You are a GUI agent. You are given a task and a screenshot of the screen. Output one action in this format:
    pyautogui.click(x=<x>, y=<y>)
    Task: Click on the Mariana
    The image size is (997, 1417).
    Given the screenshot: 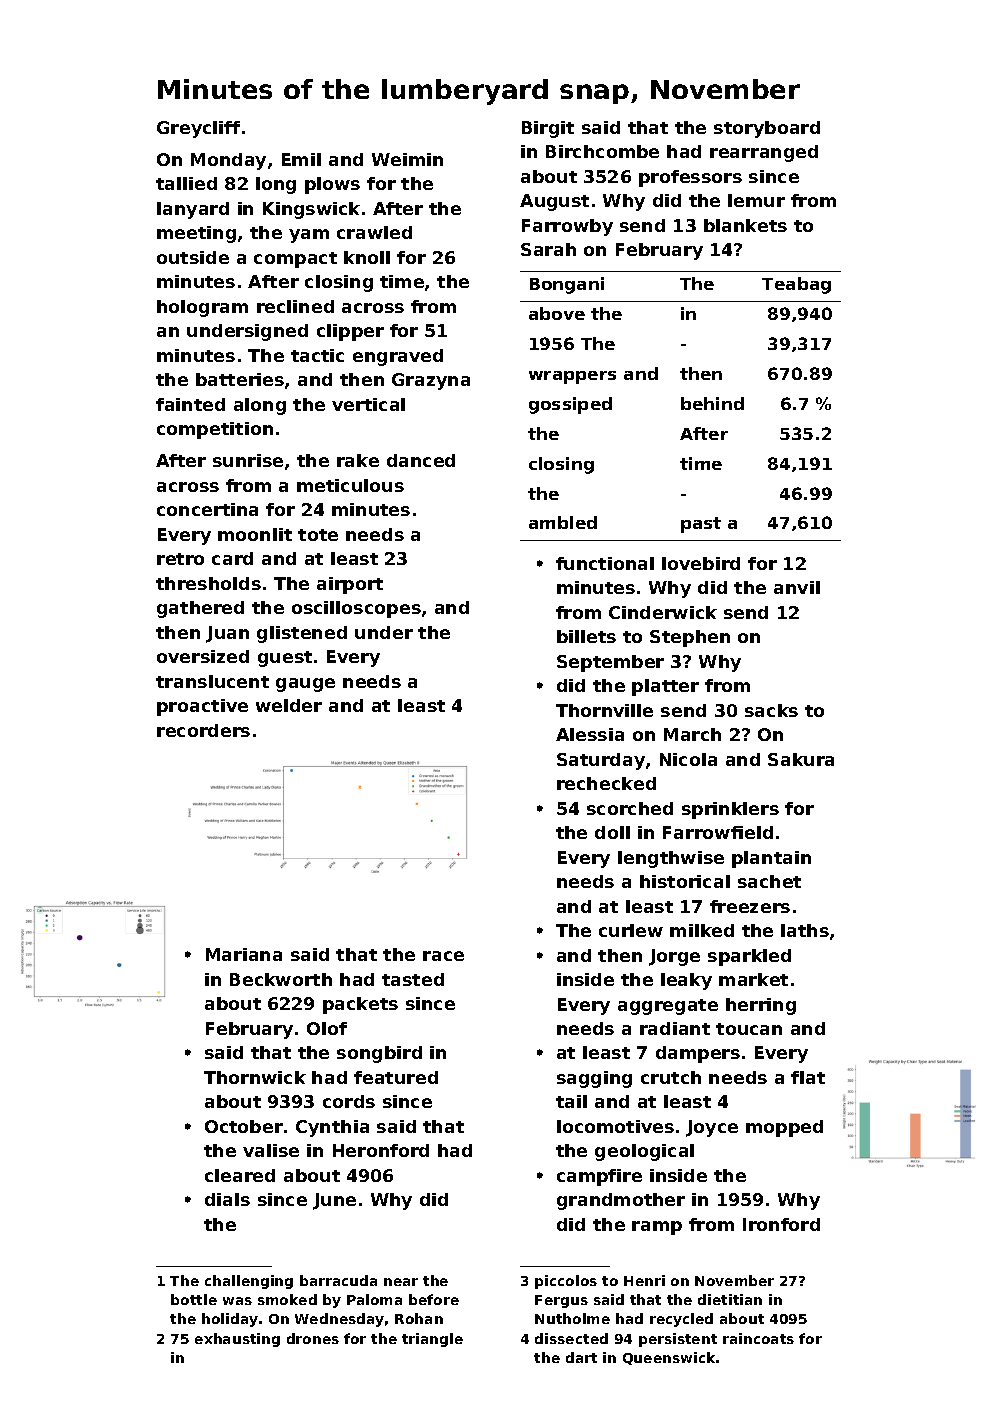 What is the action you would take?
    pyautogui.click(x=244, y=954)
